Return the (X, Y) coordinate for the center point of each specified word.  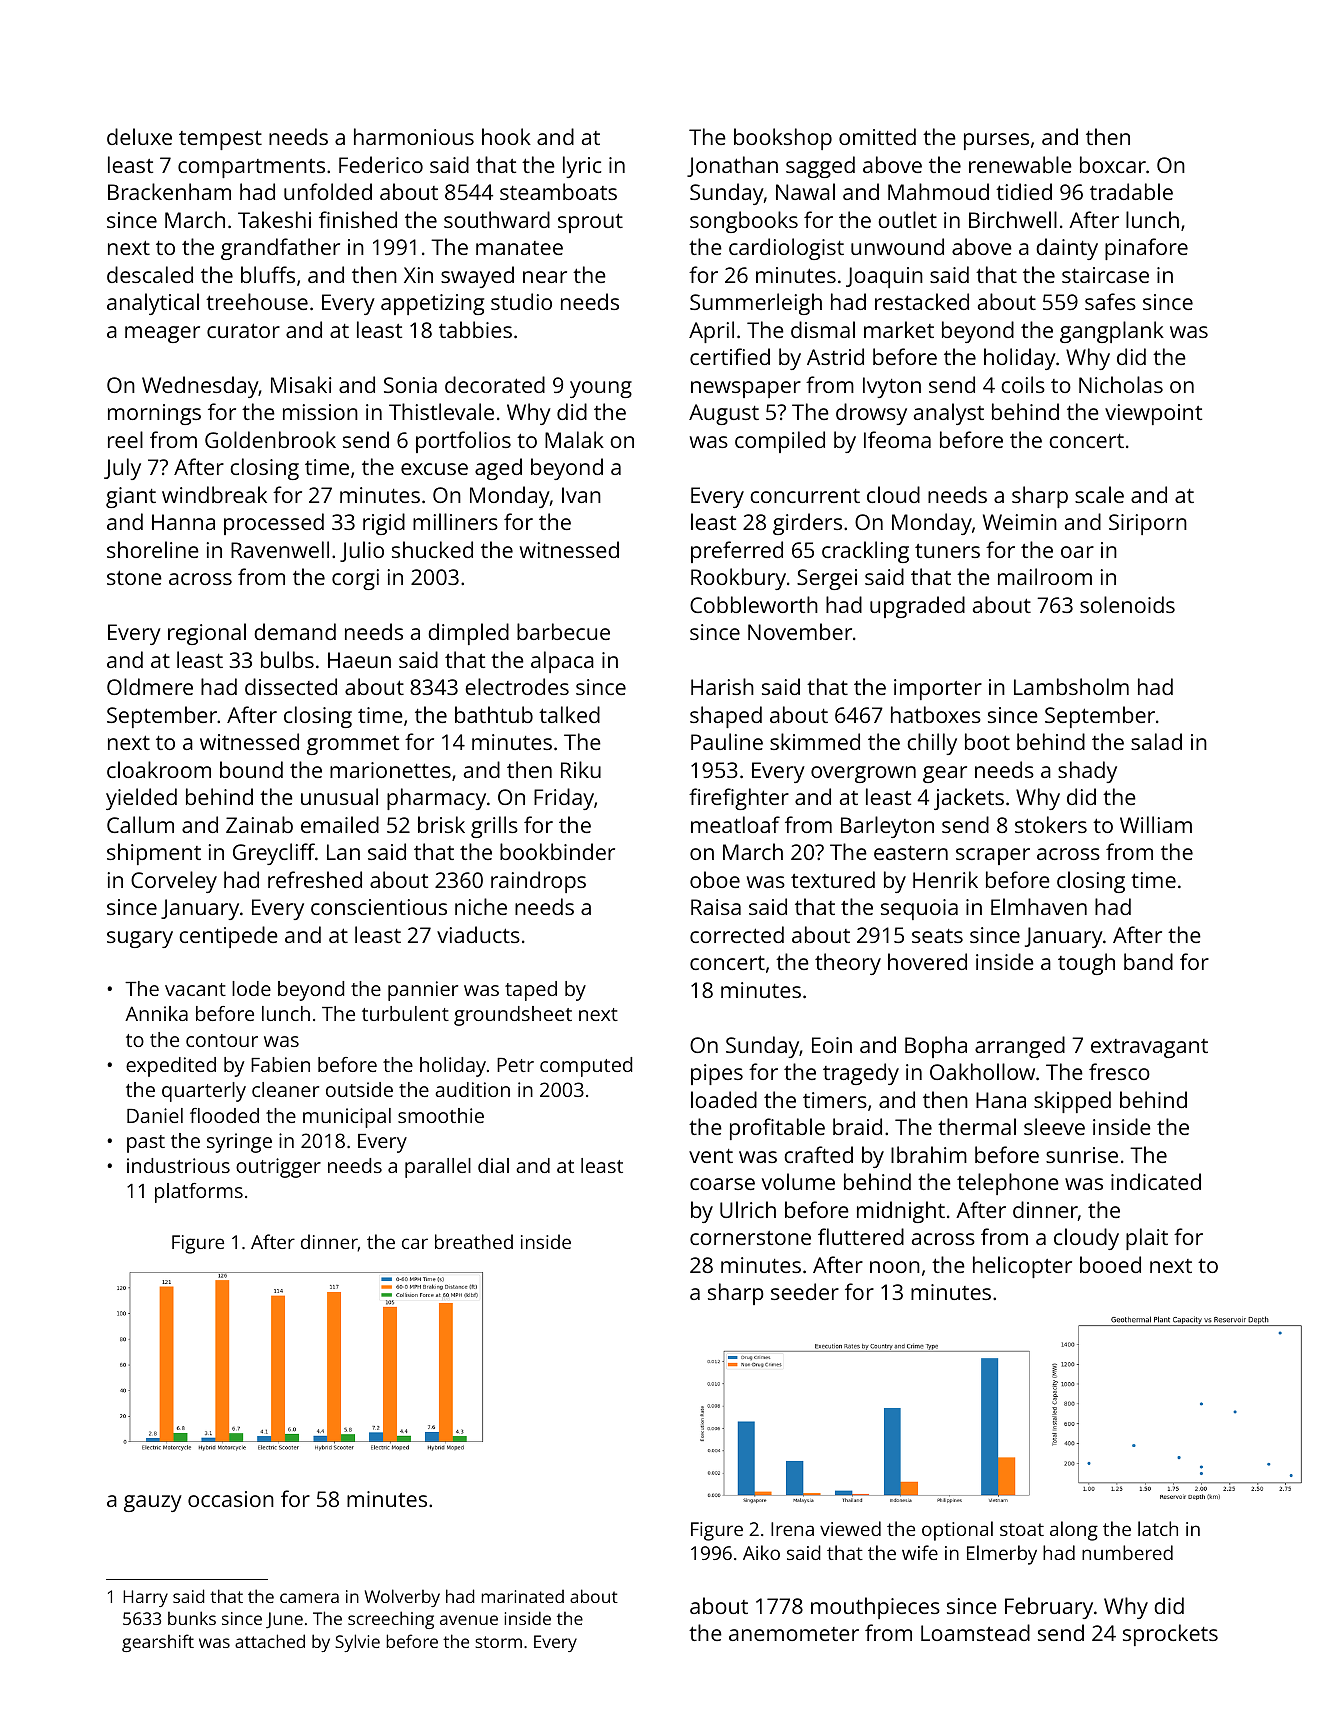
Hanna (183, 522)
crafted (818, 1154)
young (601, 389)
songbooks (744, 222)
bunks (192, 1618)
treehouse (257, 301)
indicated (1156, 1181)
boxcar (1113, 164)
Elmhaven (1039, 906)
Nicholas (1121, 384)
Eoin (832, 1045)
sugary (140, 939)
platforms (199, 1193)
